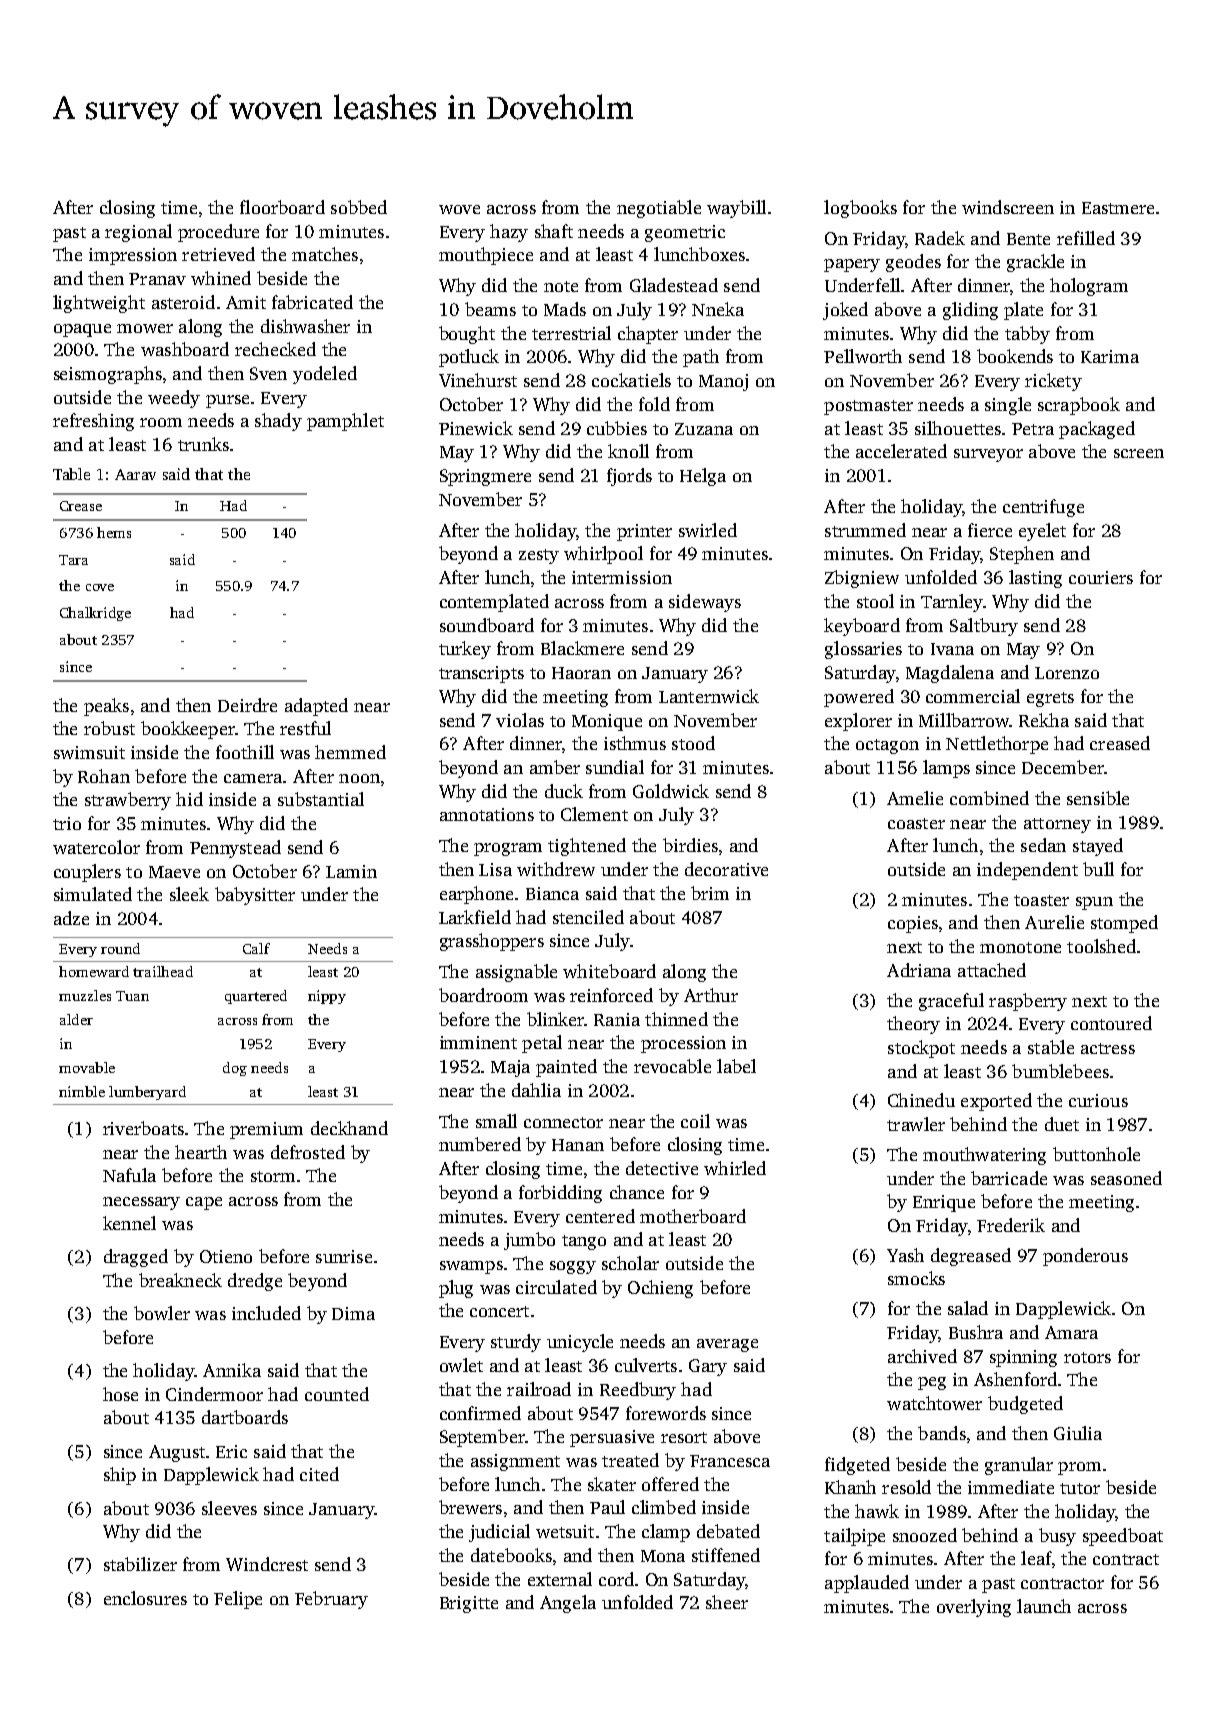 The height and width of the image is (1721, 1217). Describe the element at coordinates (465, 650) in the image. I see `turkey` at that location.
